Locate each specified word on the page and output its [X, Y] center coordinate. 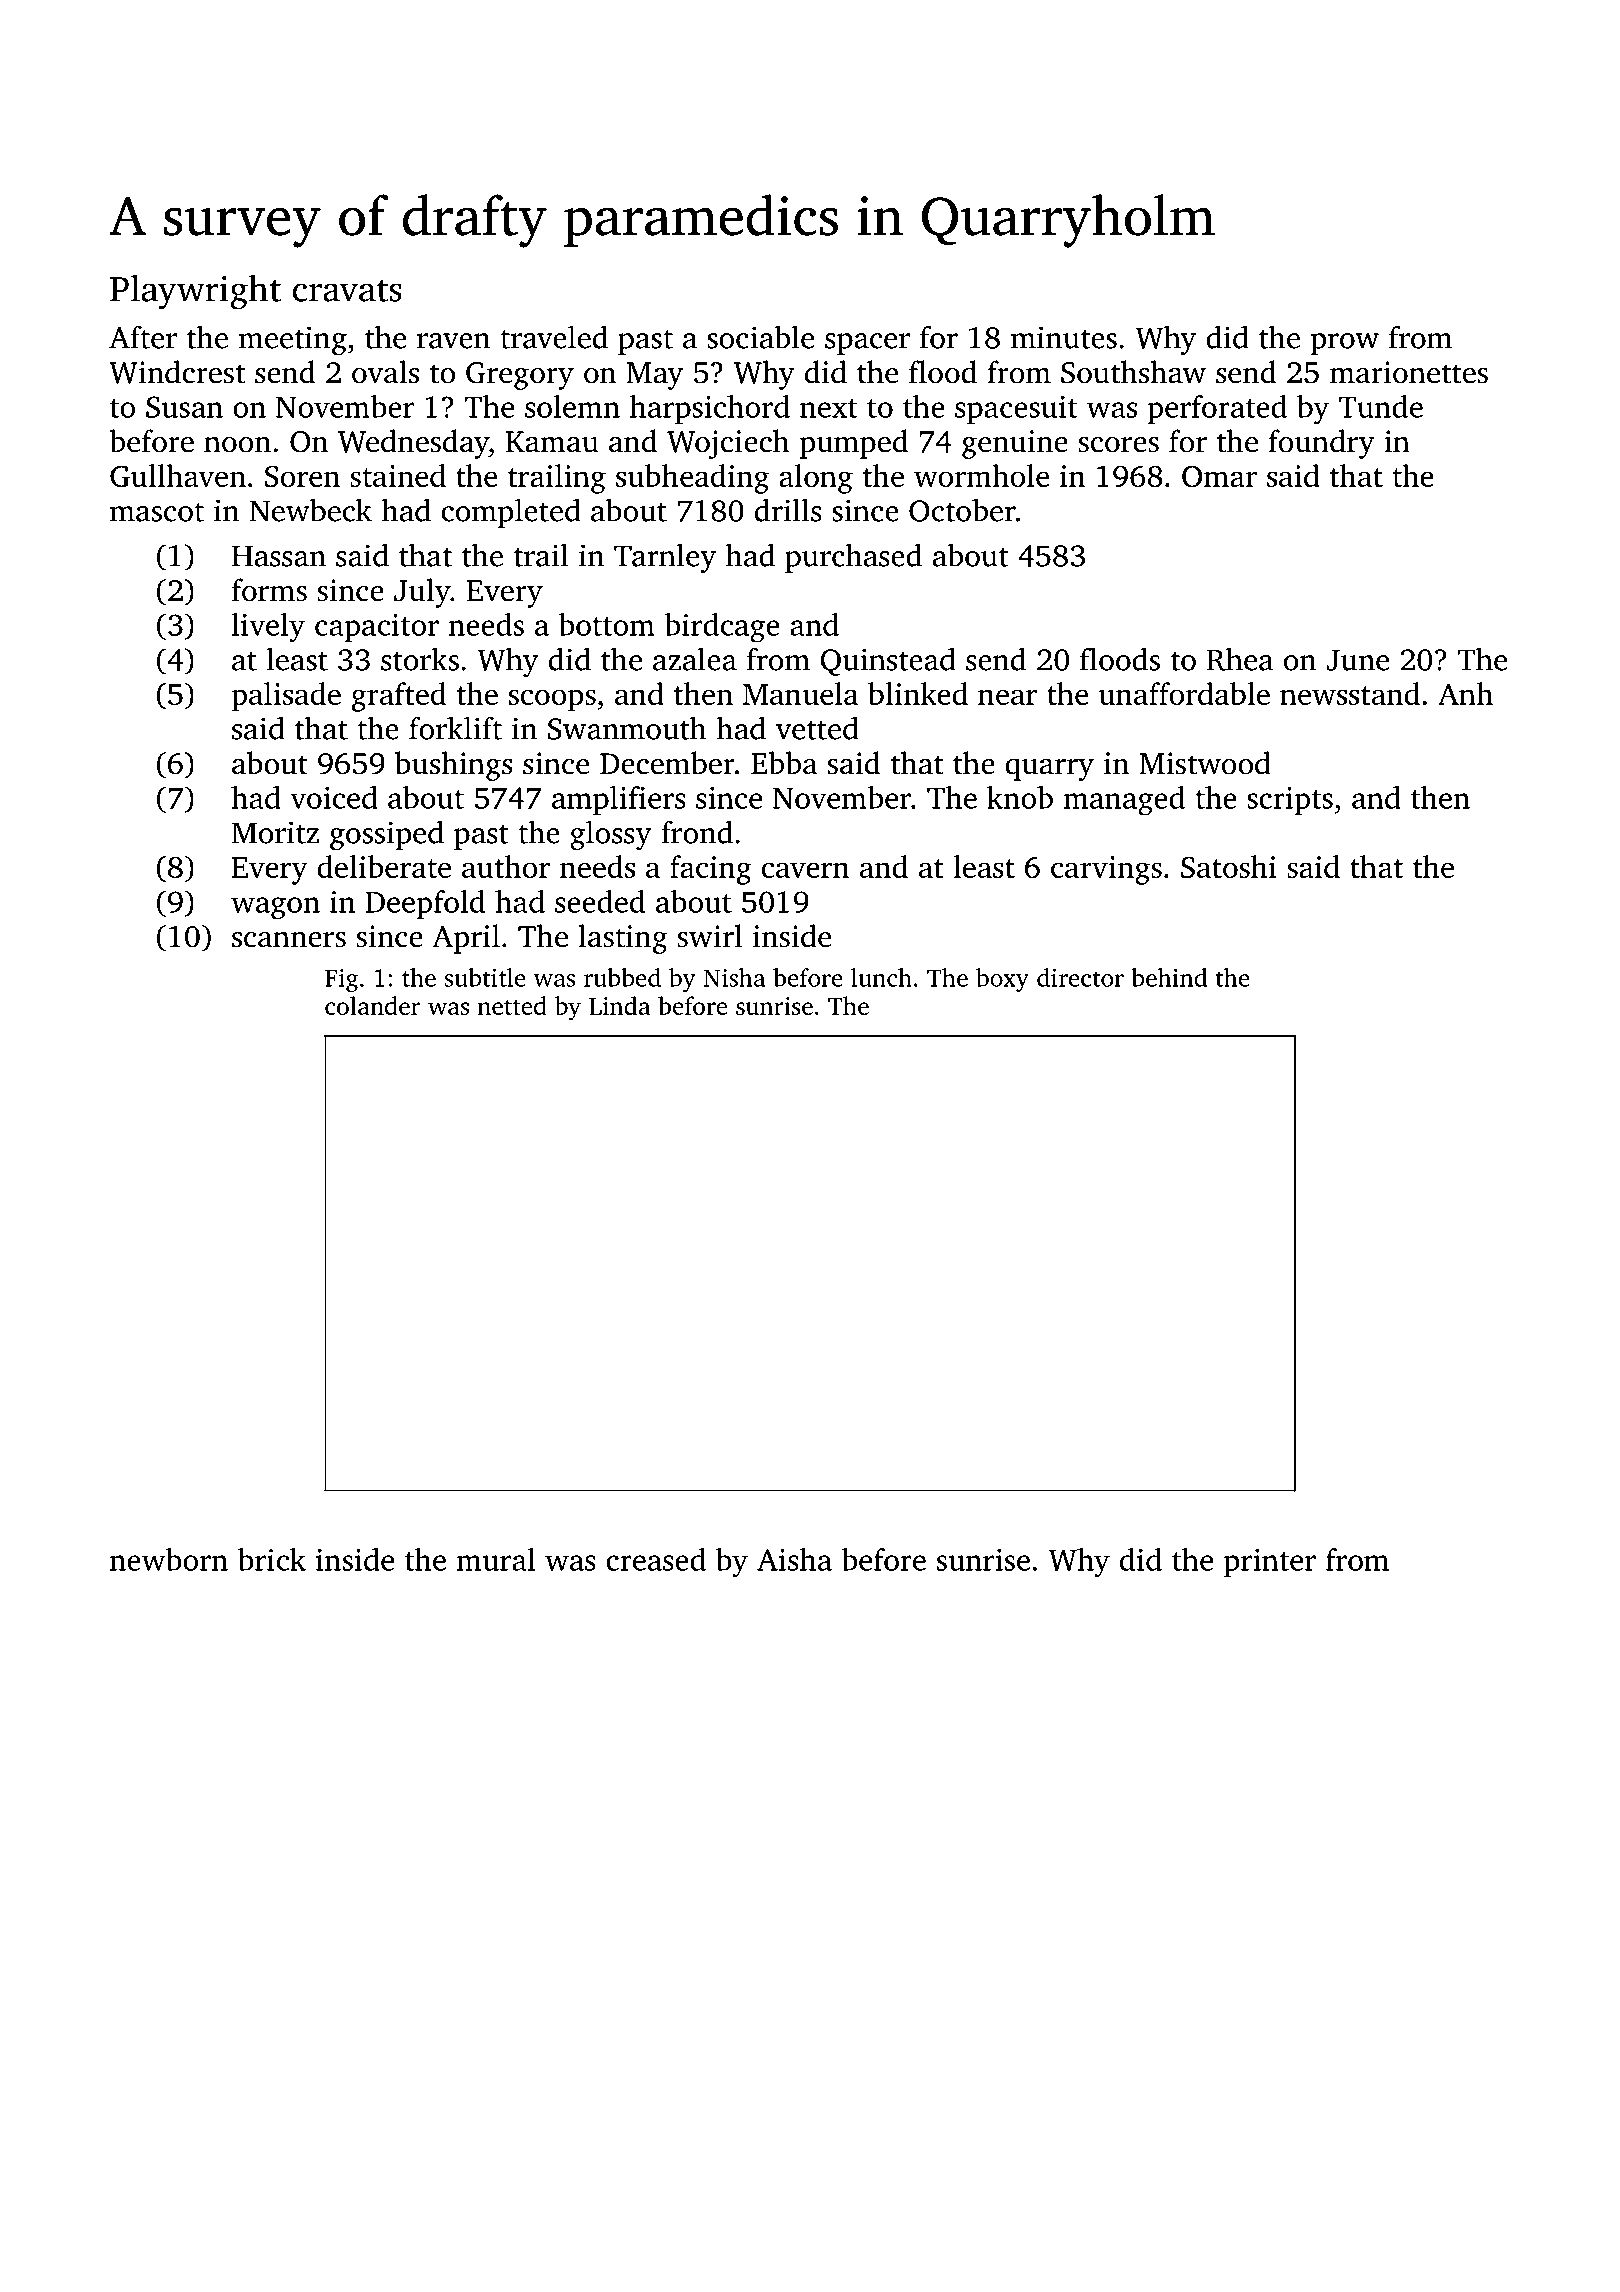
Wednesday [413, 444]
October [962, 510]
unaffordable [1184, 693]
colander [372, 1005]
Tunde [1381, 406]
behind [1169, 977]
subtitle [485, 977]
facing [711, 870]
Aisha [794, 1559]
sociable [760, 337]
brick [272, 1559]
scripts [1290, 801]
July [422, 593]
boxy [1002, 980]
